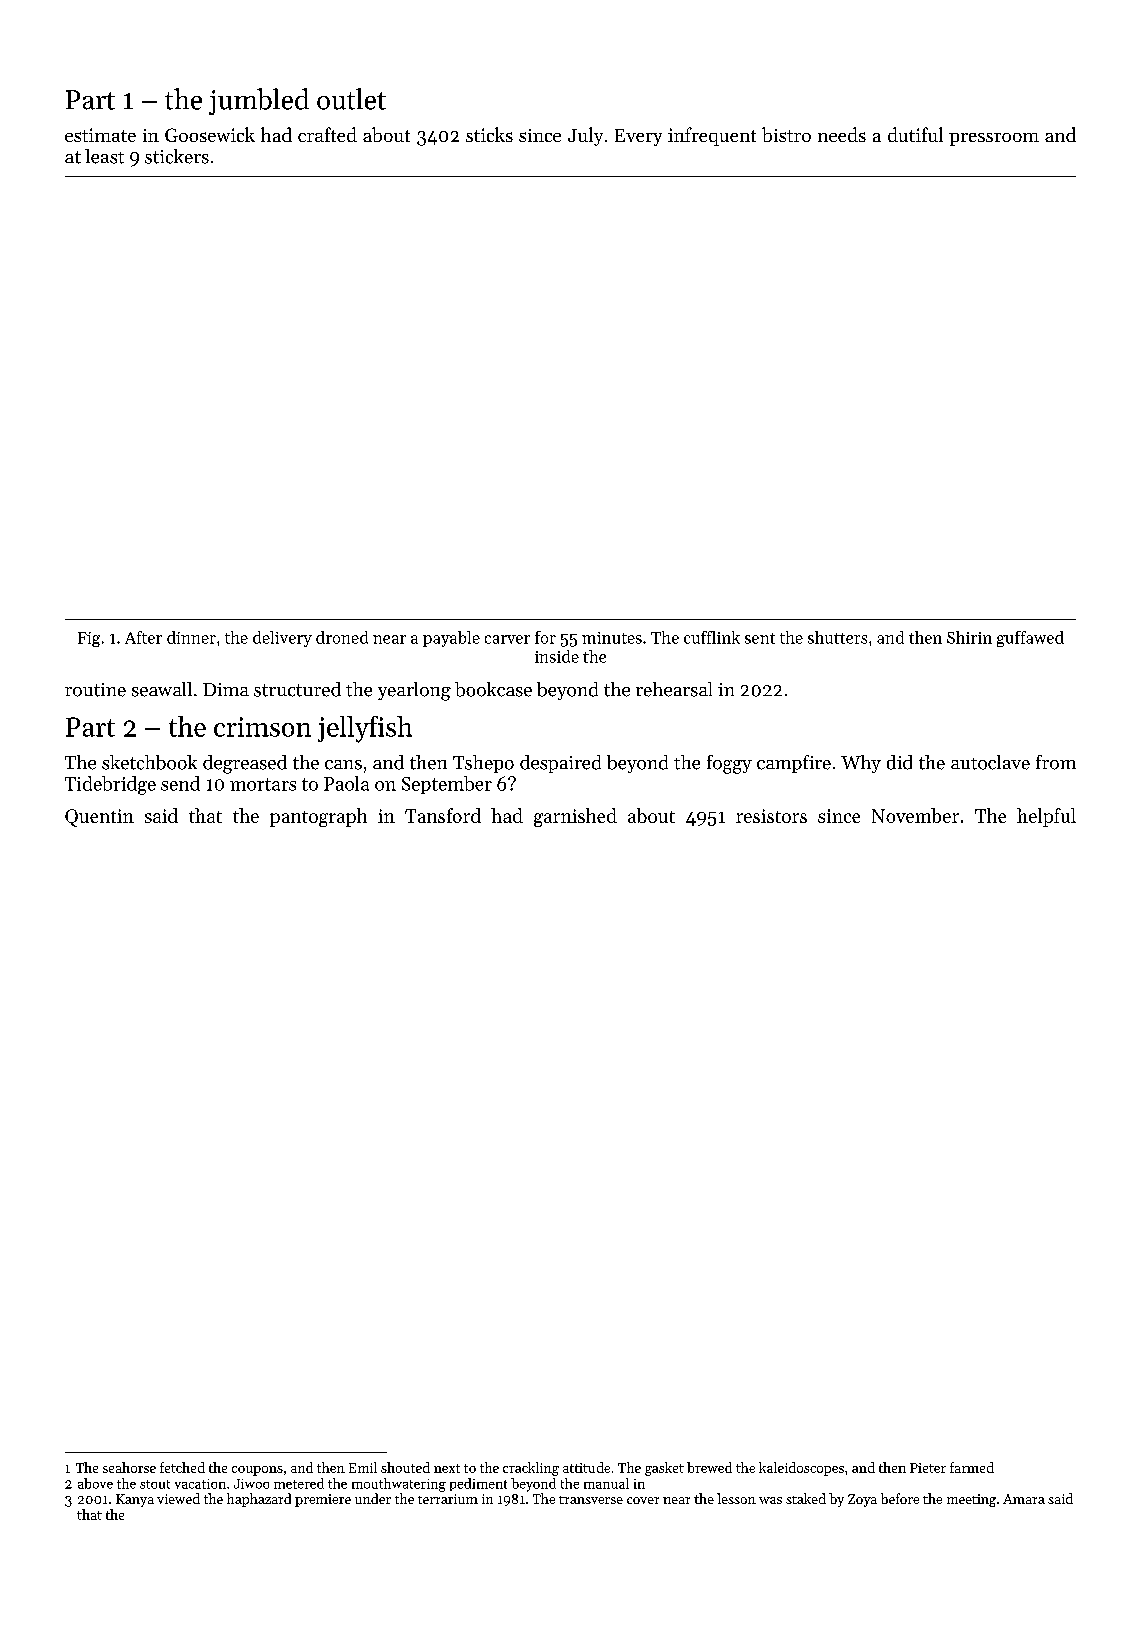 Image resolution: width=1141 pixels, height=1652 pixels. I want to click on dutiful, so click(915, 134).
